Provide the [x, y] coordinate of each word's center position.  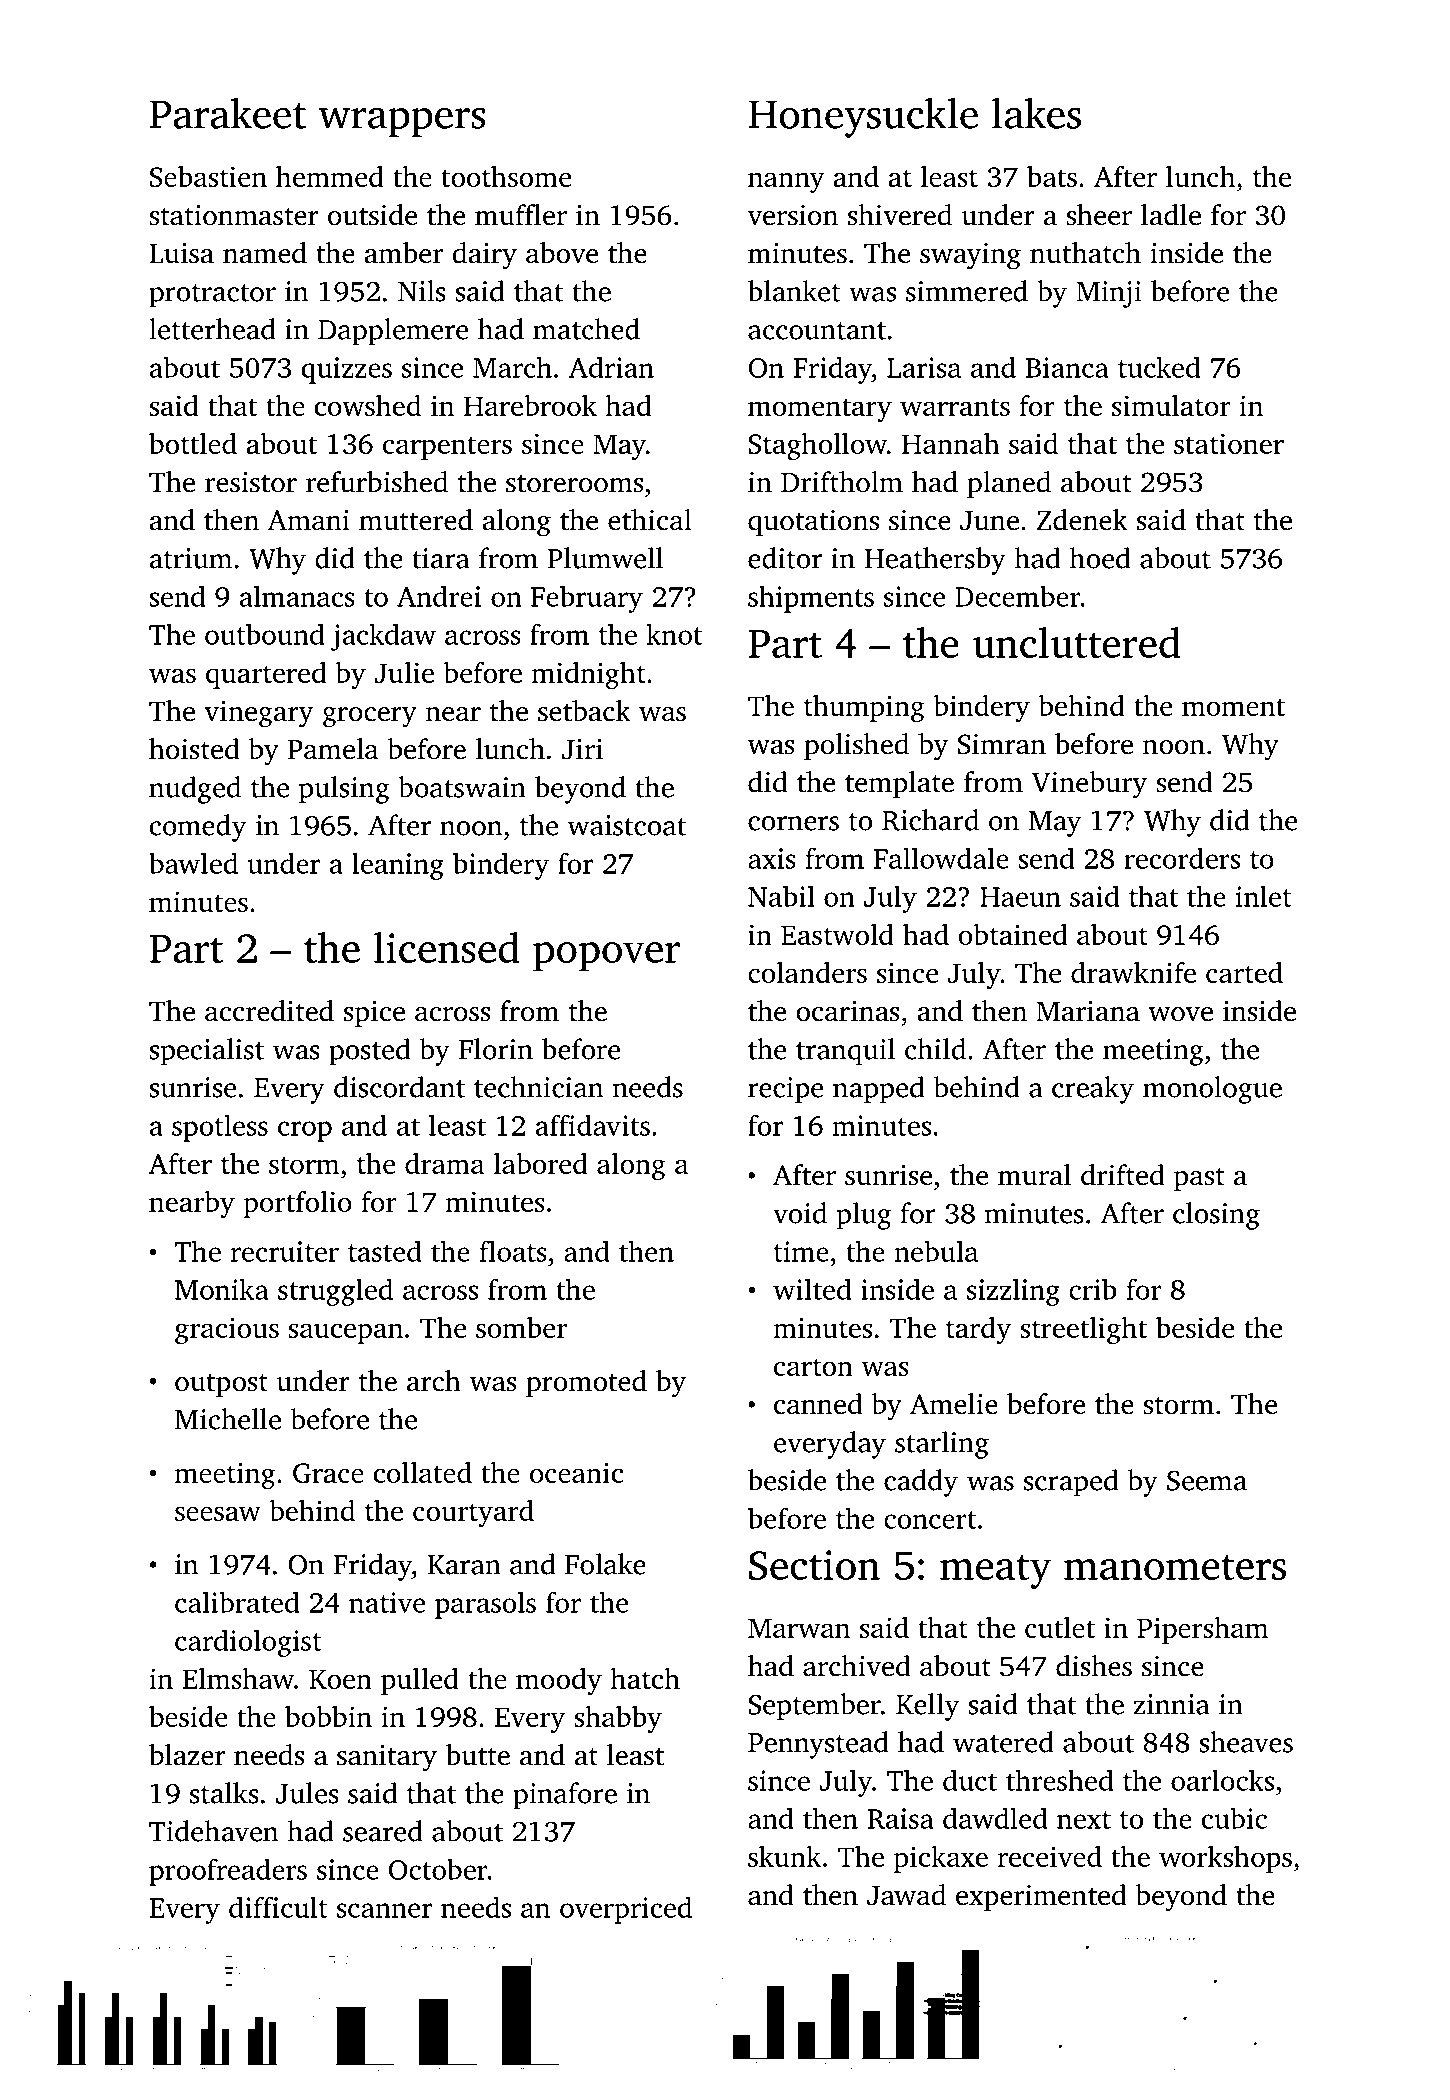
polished [856, 746]
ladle [1171, 215]
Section [814, 1565]
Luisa [181, 253]
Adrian [611, 367]
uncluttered [1076, 642]
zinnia [1172, 1704]
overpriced [626, 1910]
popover [606, 957]
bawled [193, 863]
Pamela [333, 749]
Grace [328, 1473]
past [1199, 1179]
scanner [384, 1910]
